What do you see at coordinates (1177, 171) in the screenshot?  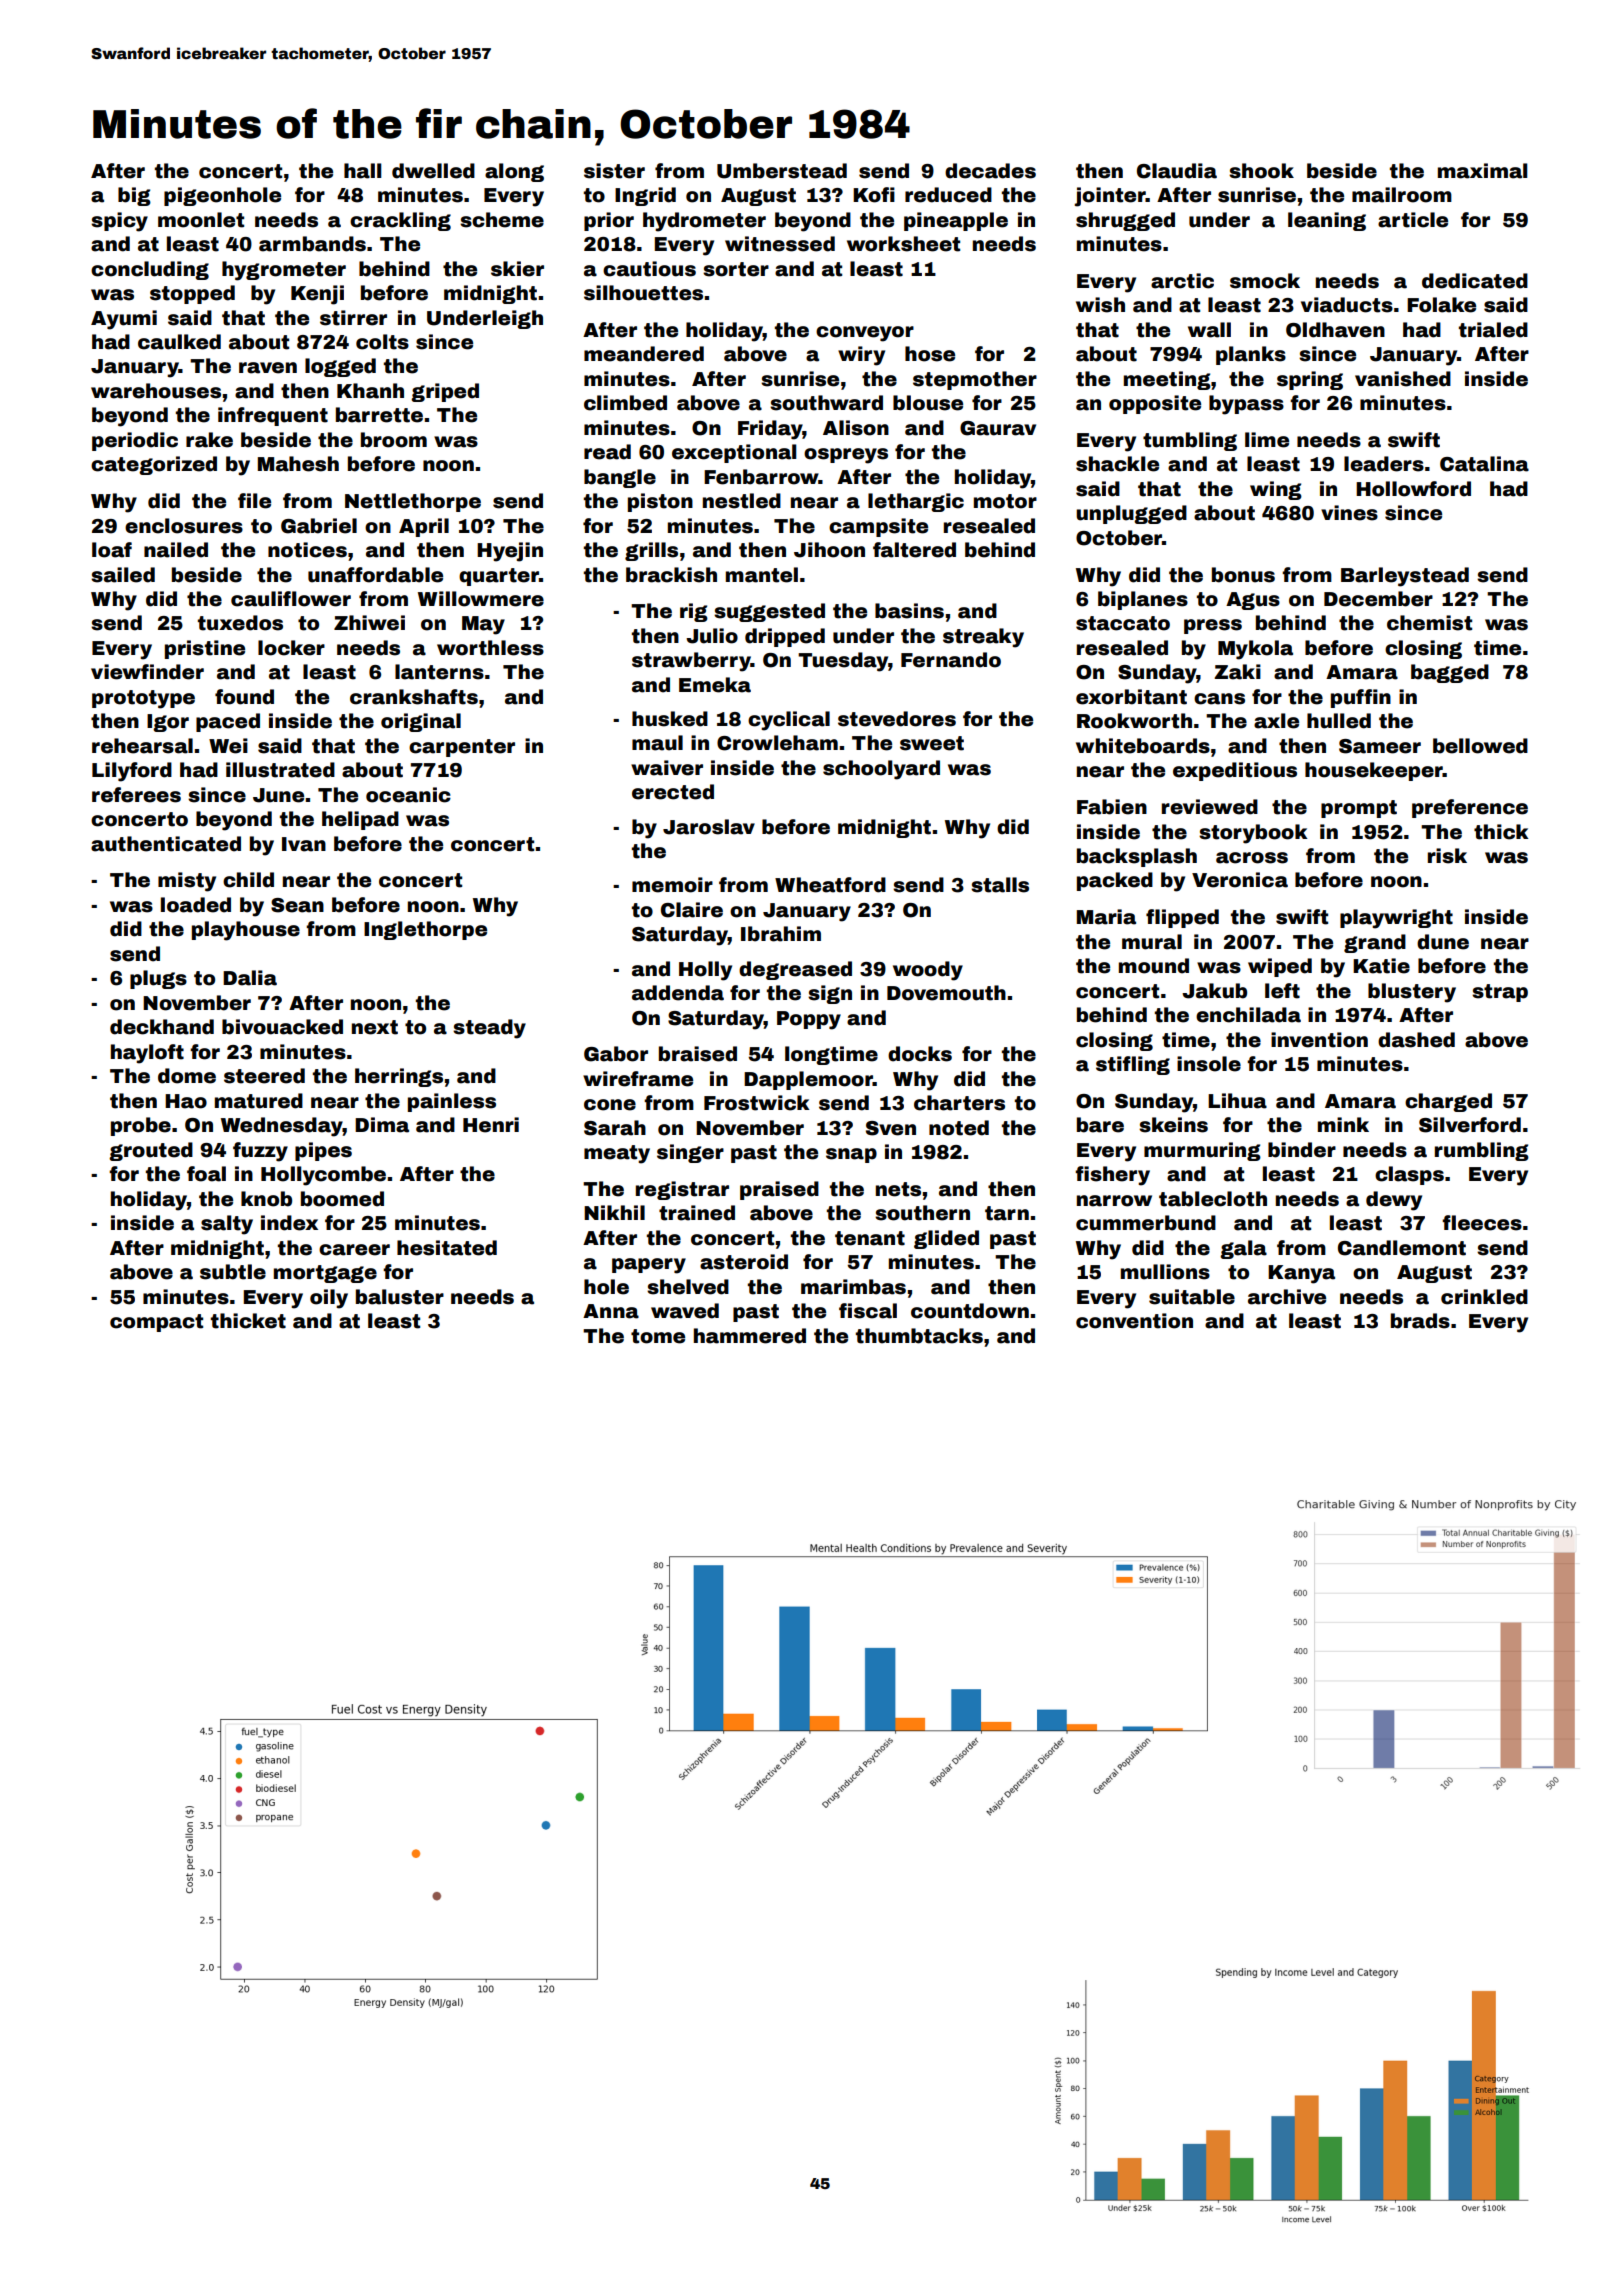 I see `Claudia` at bounding box center [1177, 171].
